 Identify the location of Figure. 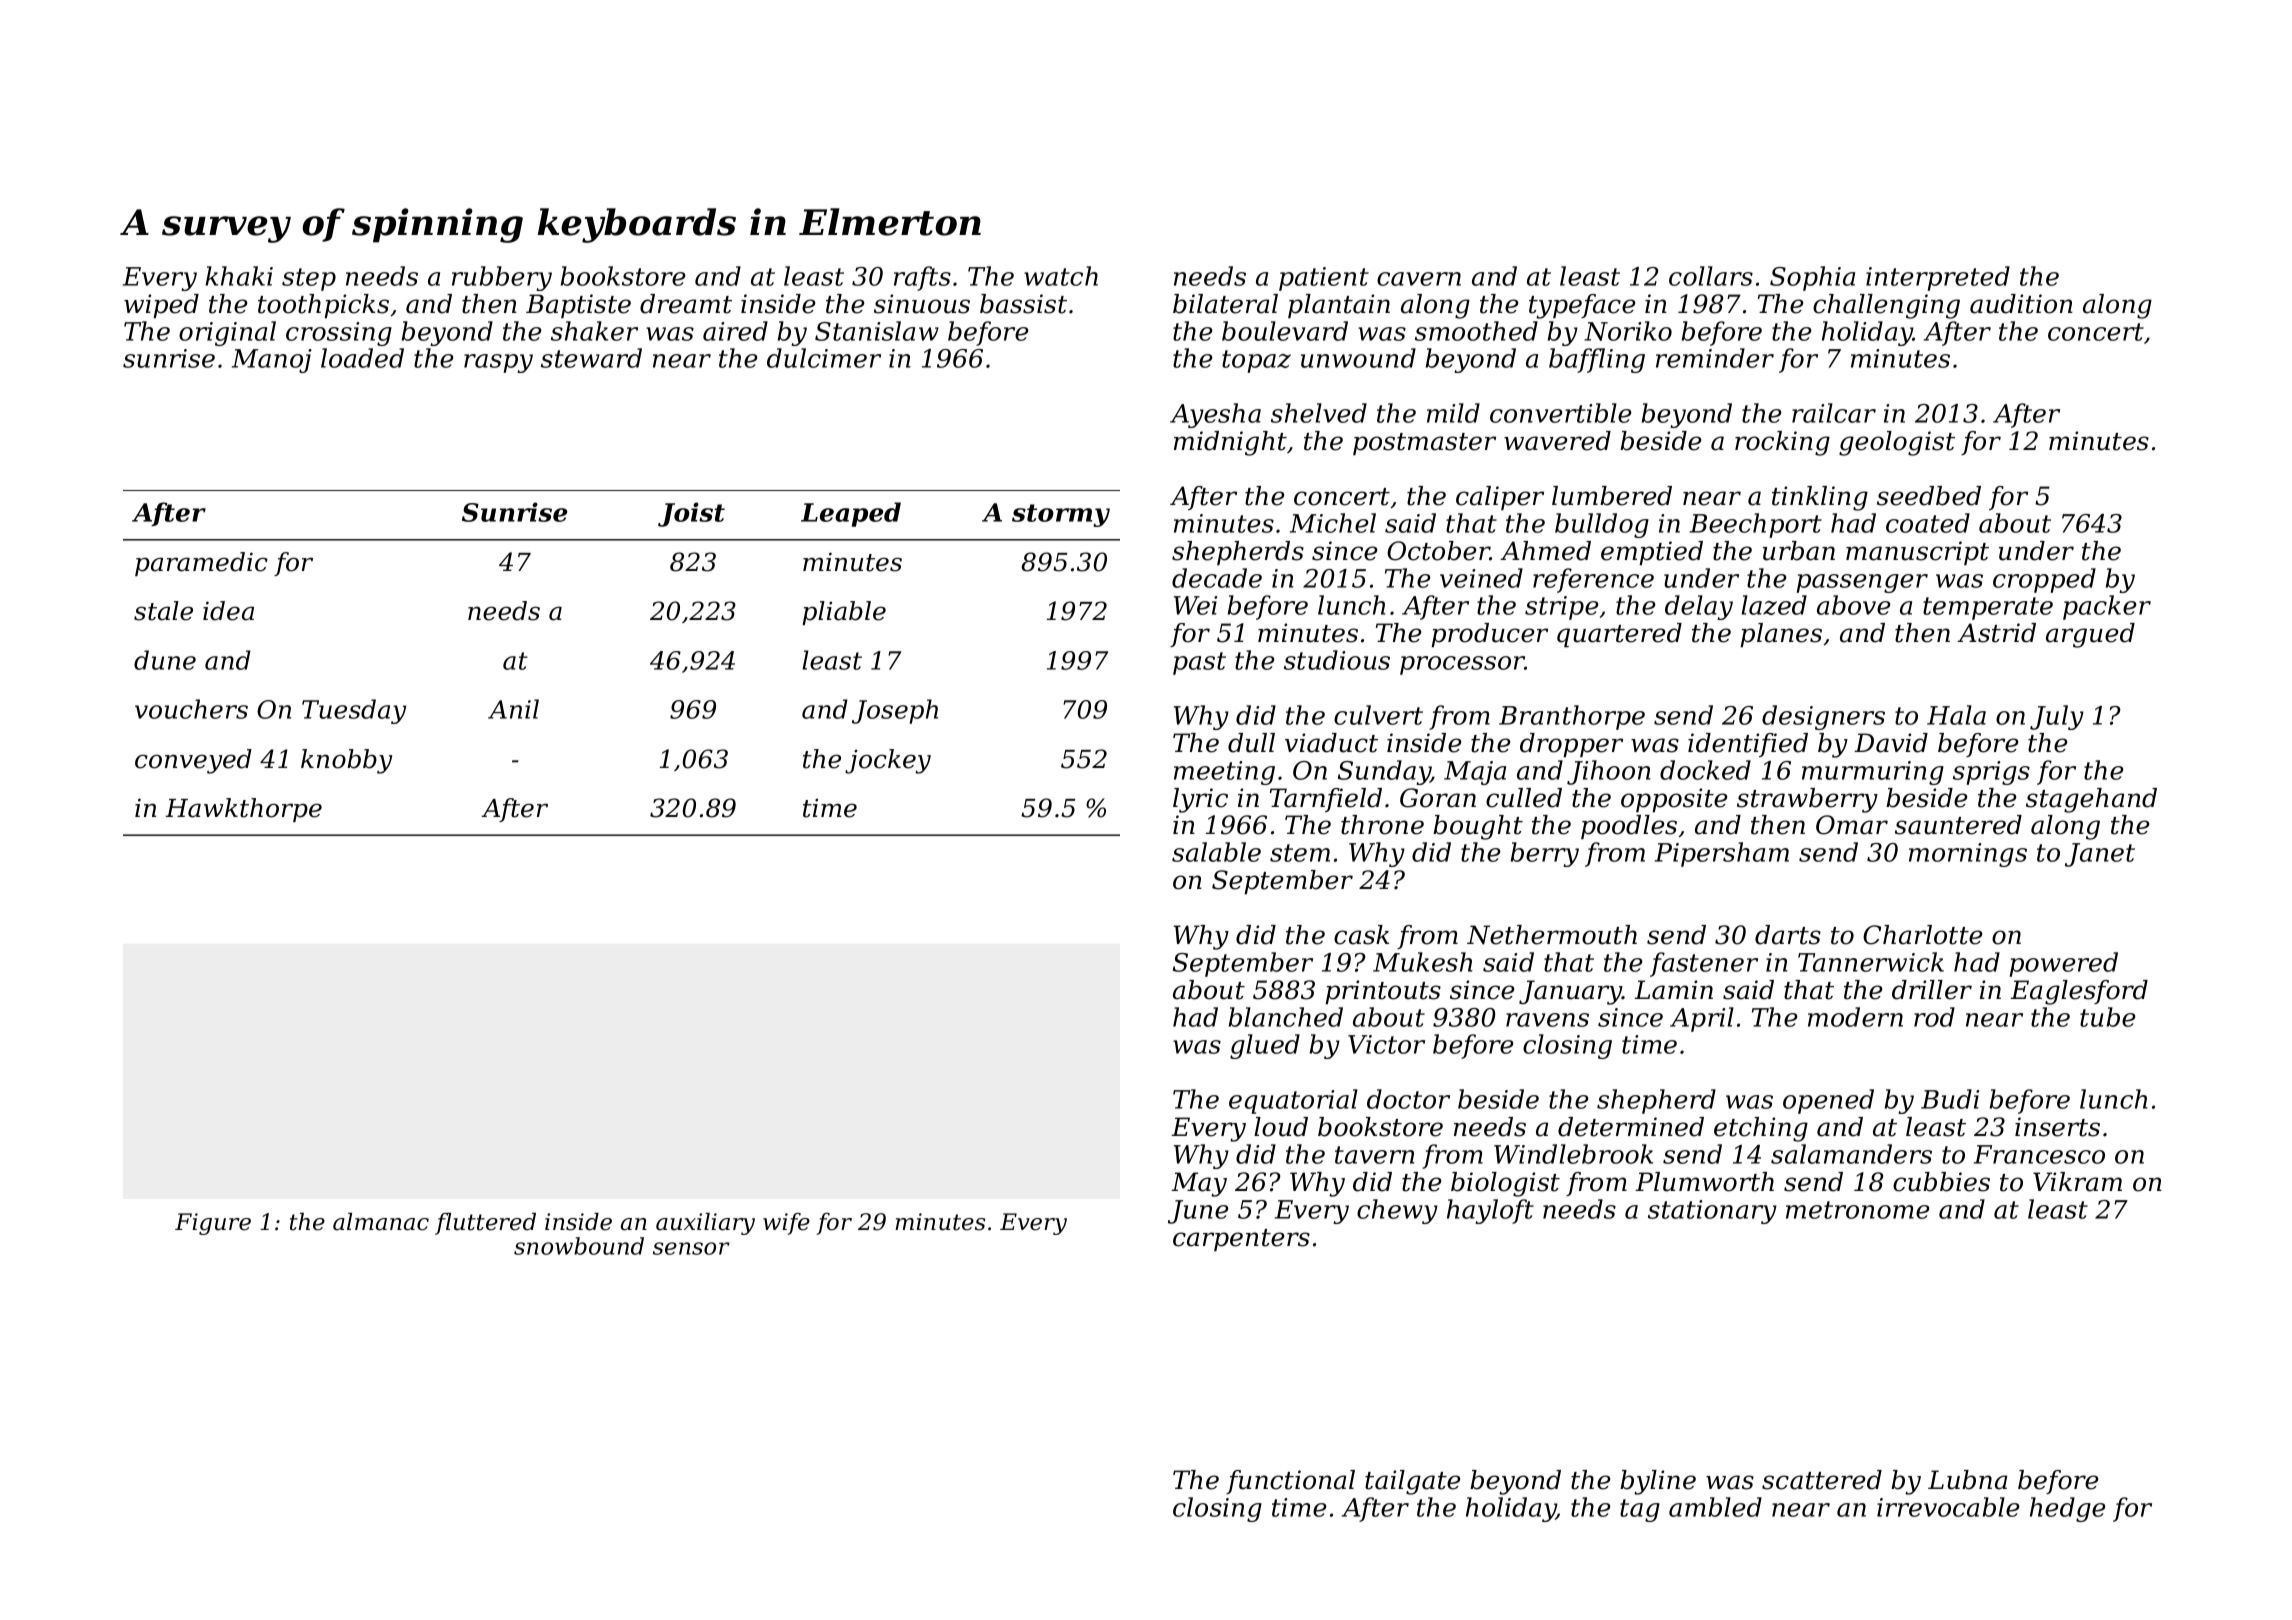
(213, 1224).
